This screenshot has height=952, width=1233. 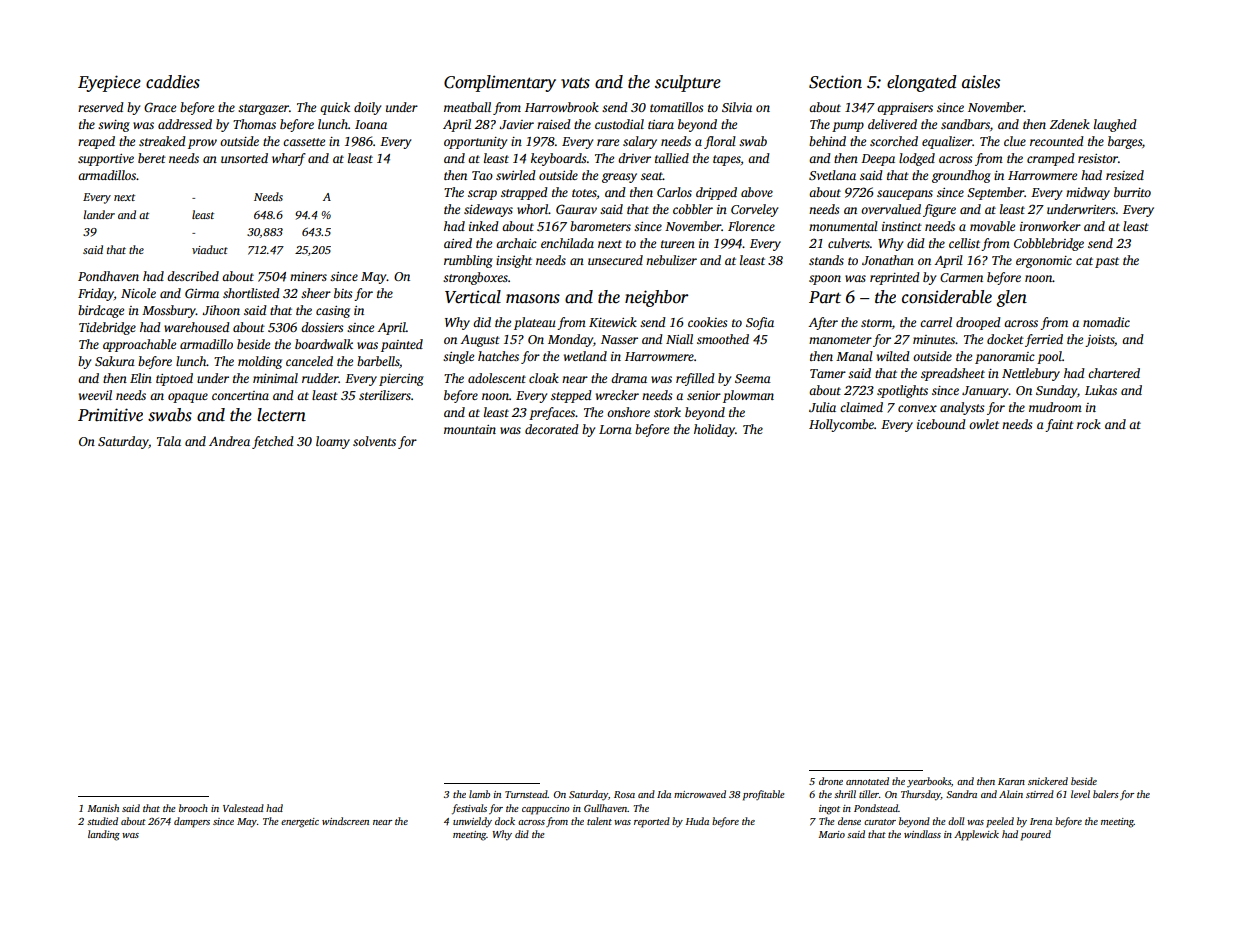 I want to click on sculpture, so click(x=688, y=83).
